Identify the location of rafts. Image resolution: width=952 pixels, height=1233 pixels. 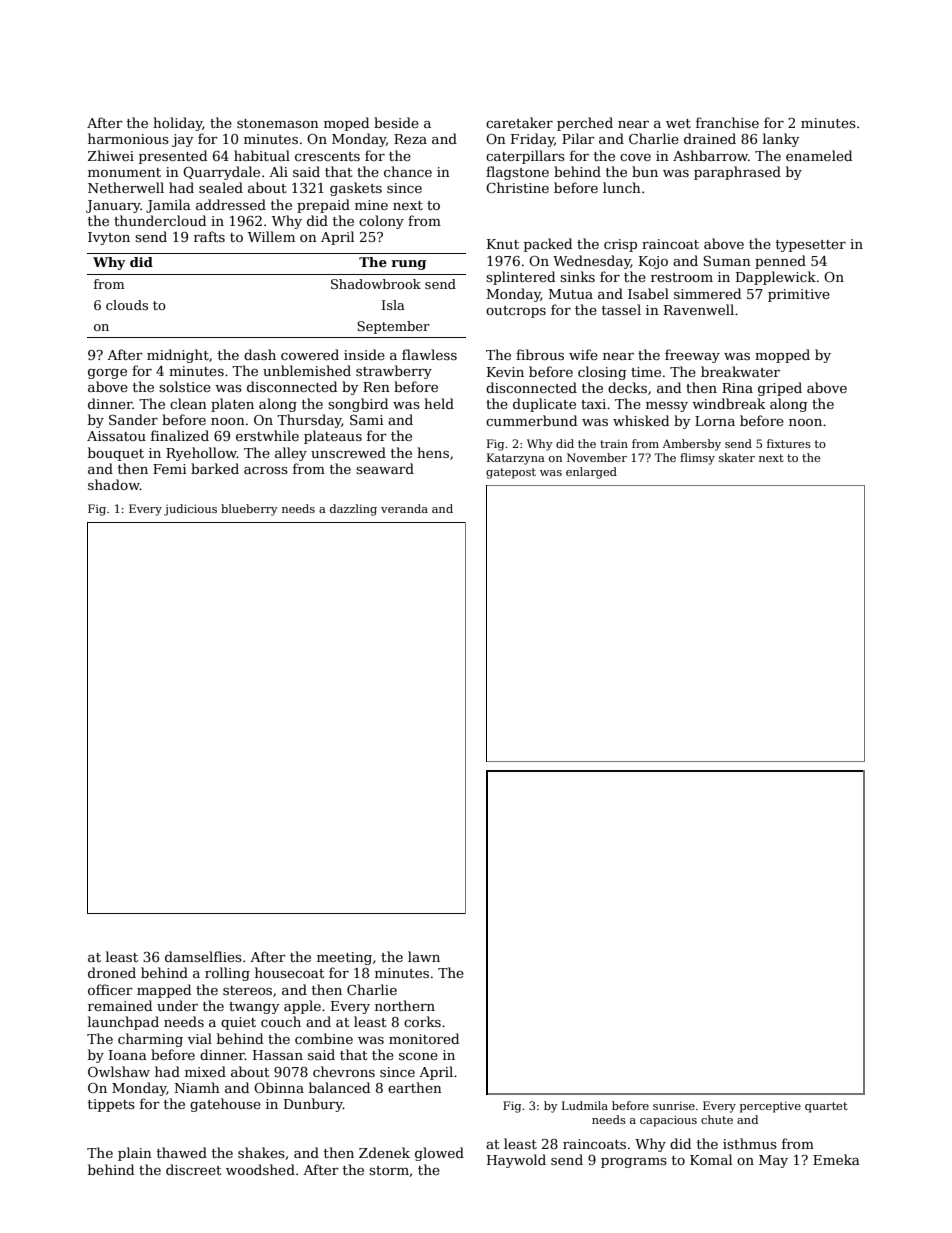
(209, 236).
